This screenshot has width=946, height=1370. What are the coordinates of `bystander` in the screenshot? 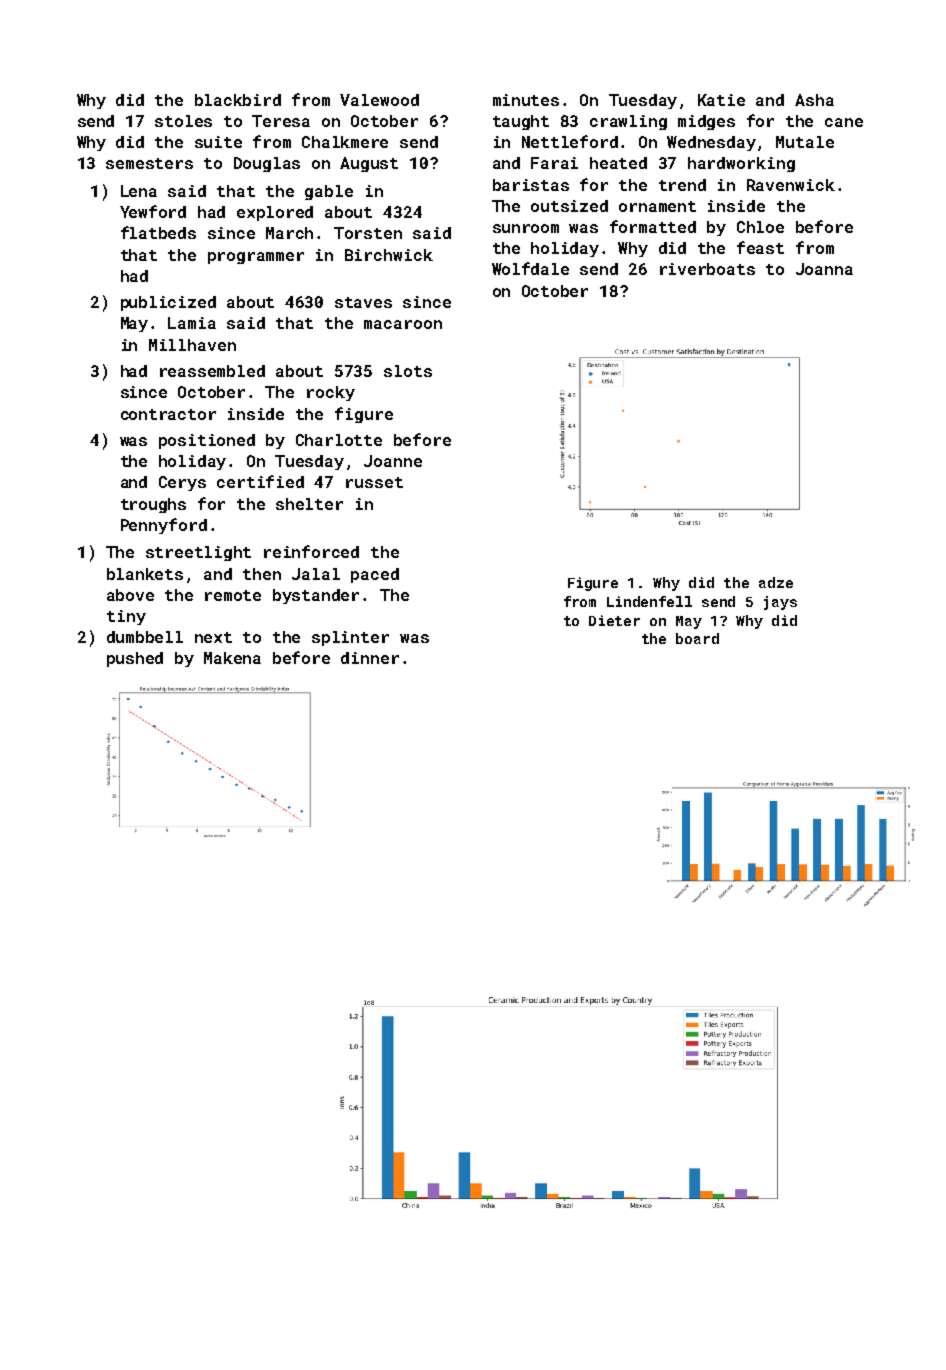 It's located at (316, 596).
